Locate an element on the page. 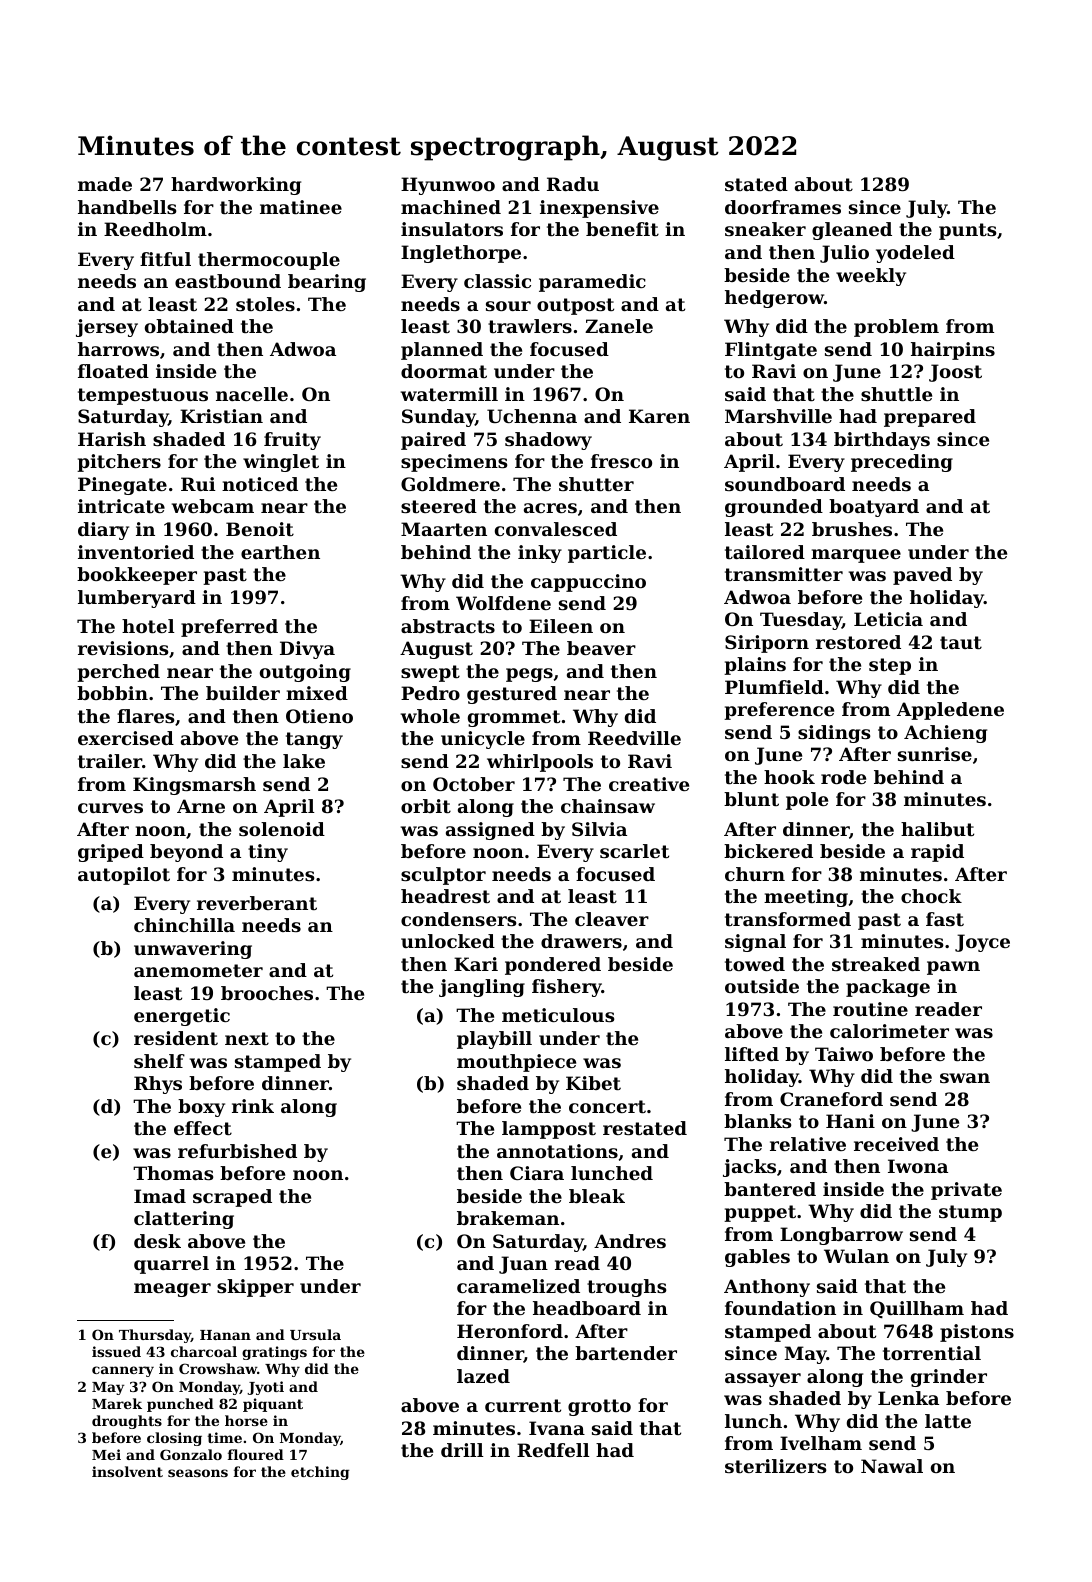 Image resolution: width=1092 pixels, height=1582 pixels. Anthony is located at coordinates (767, 1288).
